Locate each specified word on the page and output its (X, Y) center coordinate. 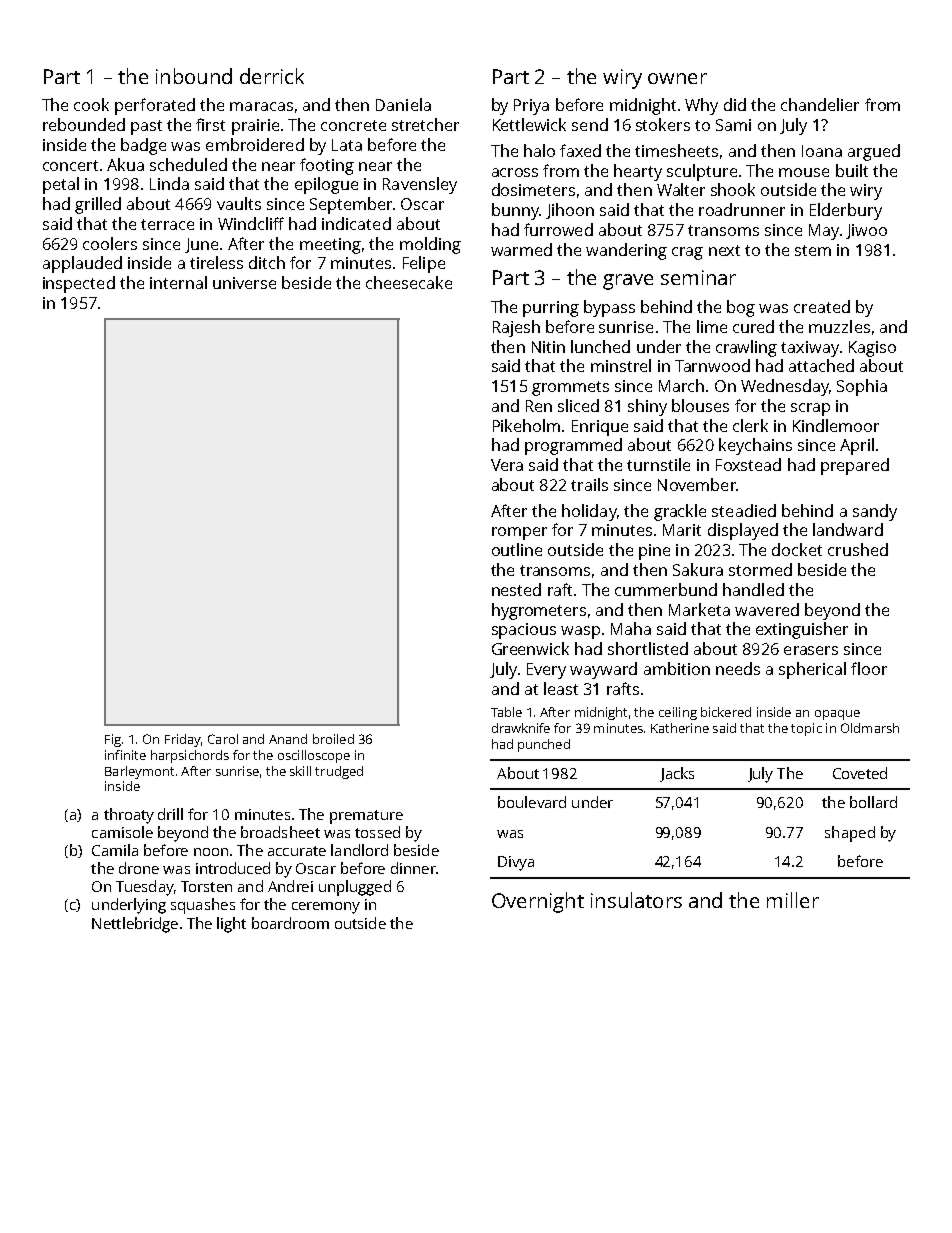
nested (516, 589)
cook (91, 104)
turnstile (658, 464)
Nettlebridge (135, 925)
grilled (98, 205)
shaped (850, 834)
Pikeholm (526, 425)
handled (753, 589)
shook (733, 189)
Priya (531, 107)
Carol (223, 739)
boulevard (532, 802)
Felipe (424, 264)
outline (517, 549)
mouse (804, 172)
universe (244, 283)
